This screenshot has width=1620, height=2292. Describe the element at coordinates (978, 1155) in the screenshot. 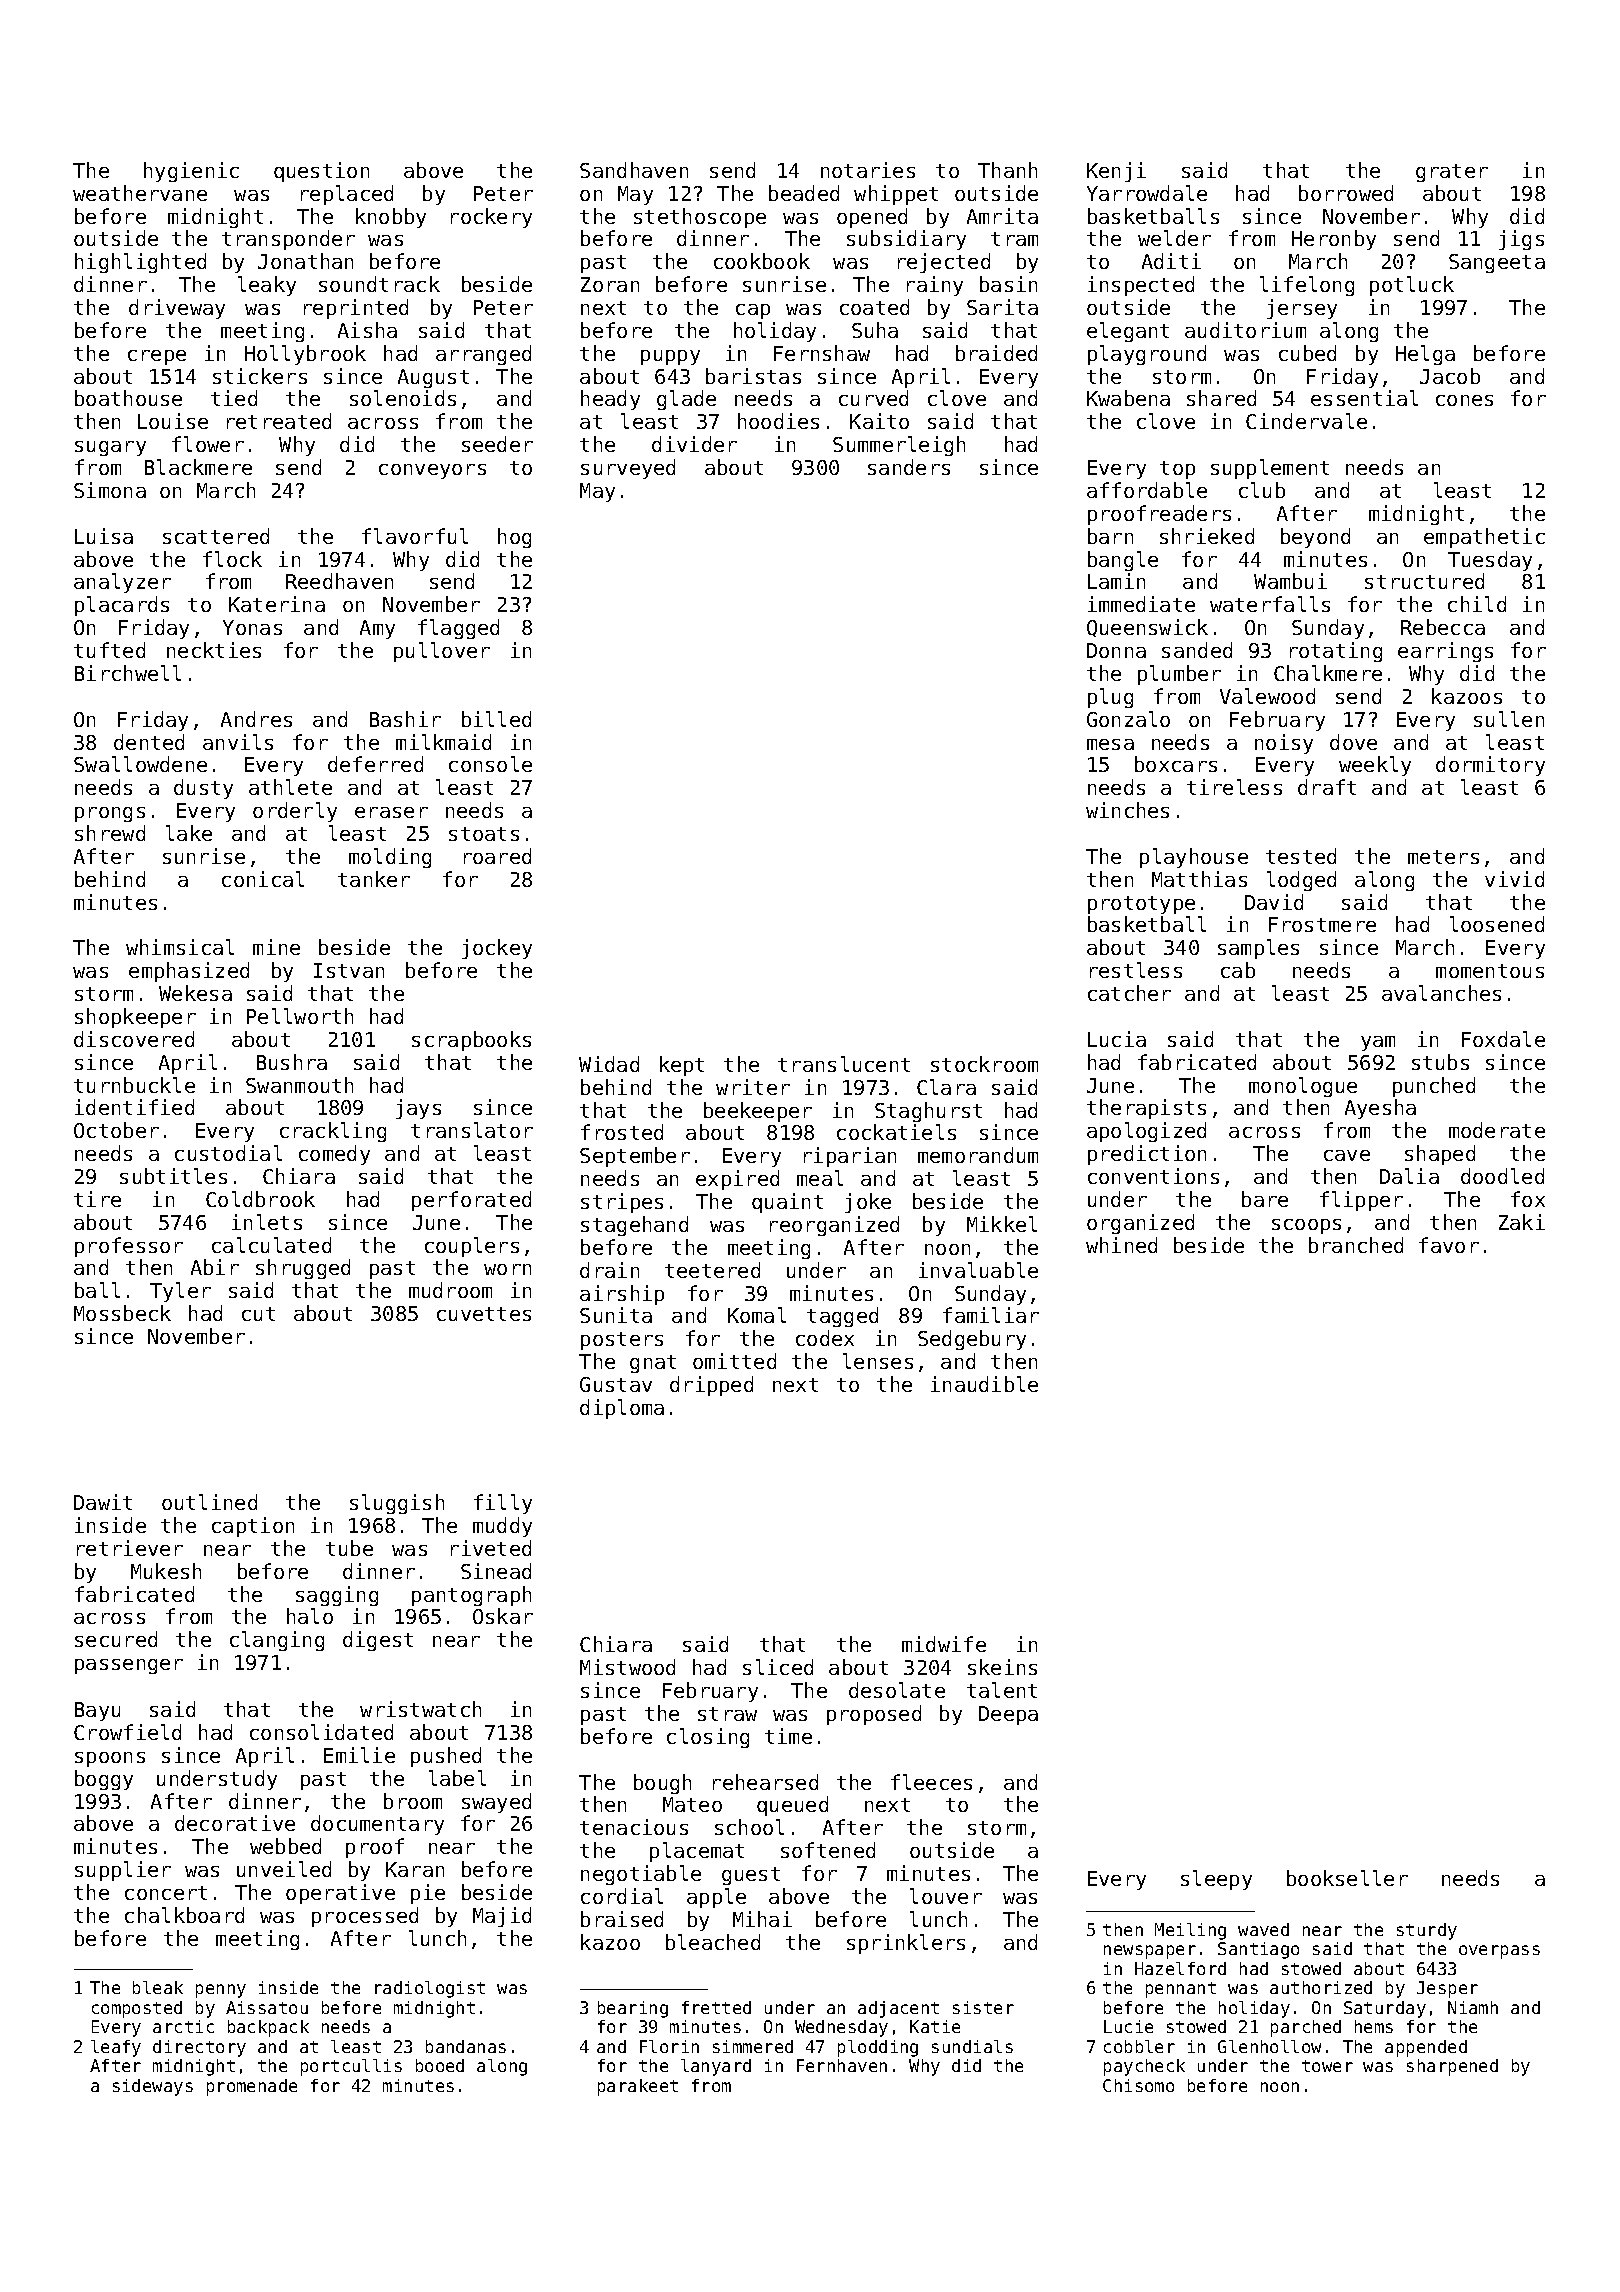

I see `memorandum` at that location.
